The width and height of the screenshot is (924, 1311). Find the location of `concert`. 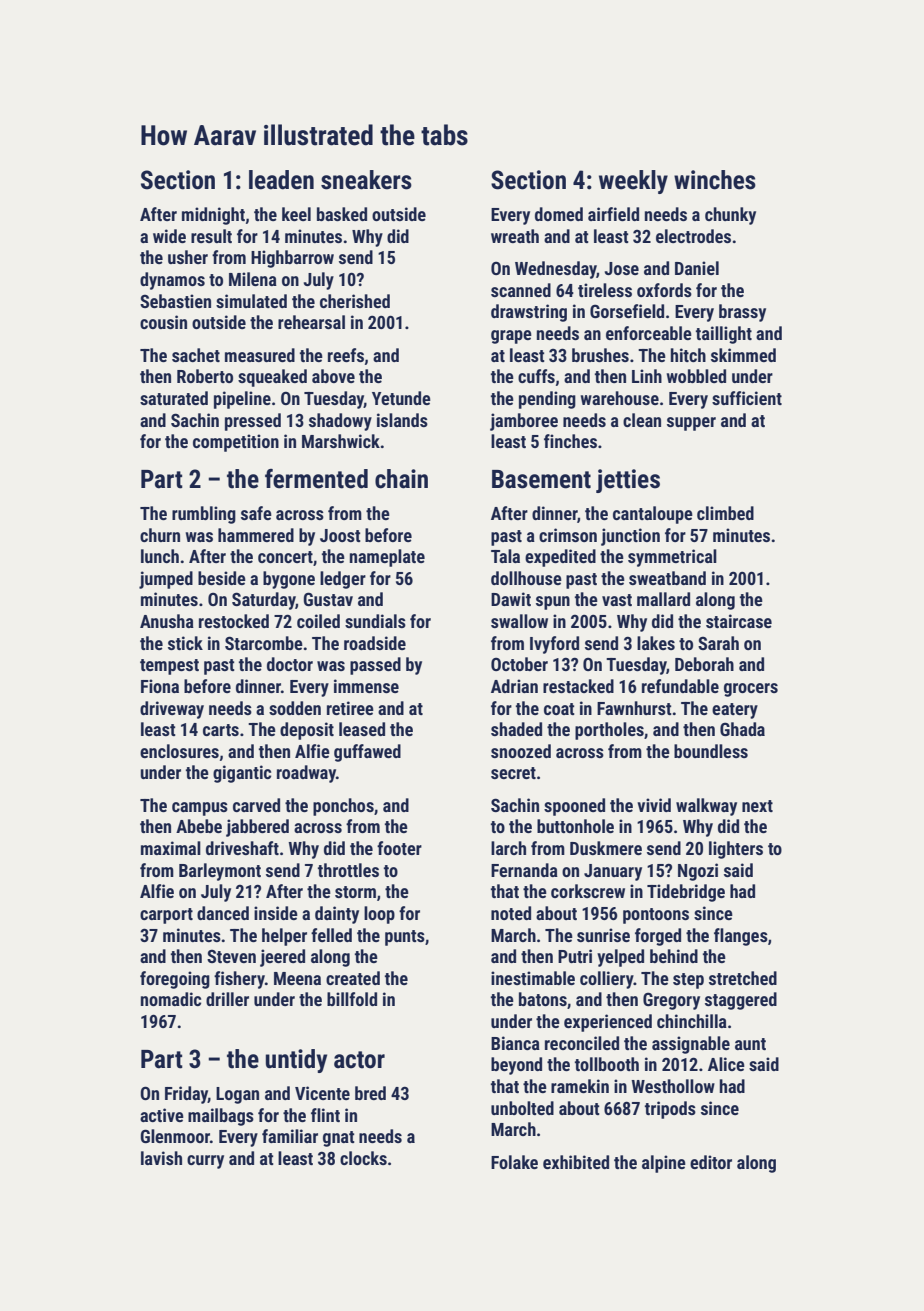

concert is located at coordinates (285, 557).
